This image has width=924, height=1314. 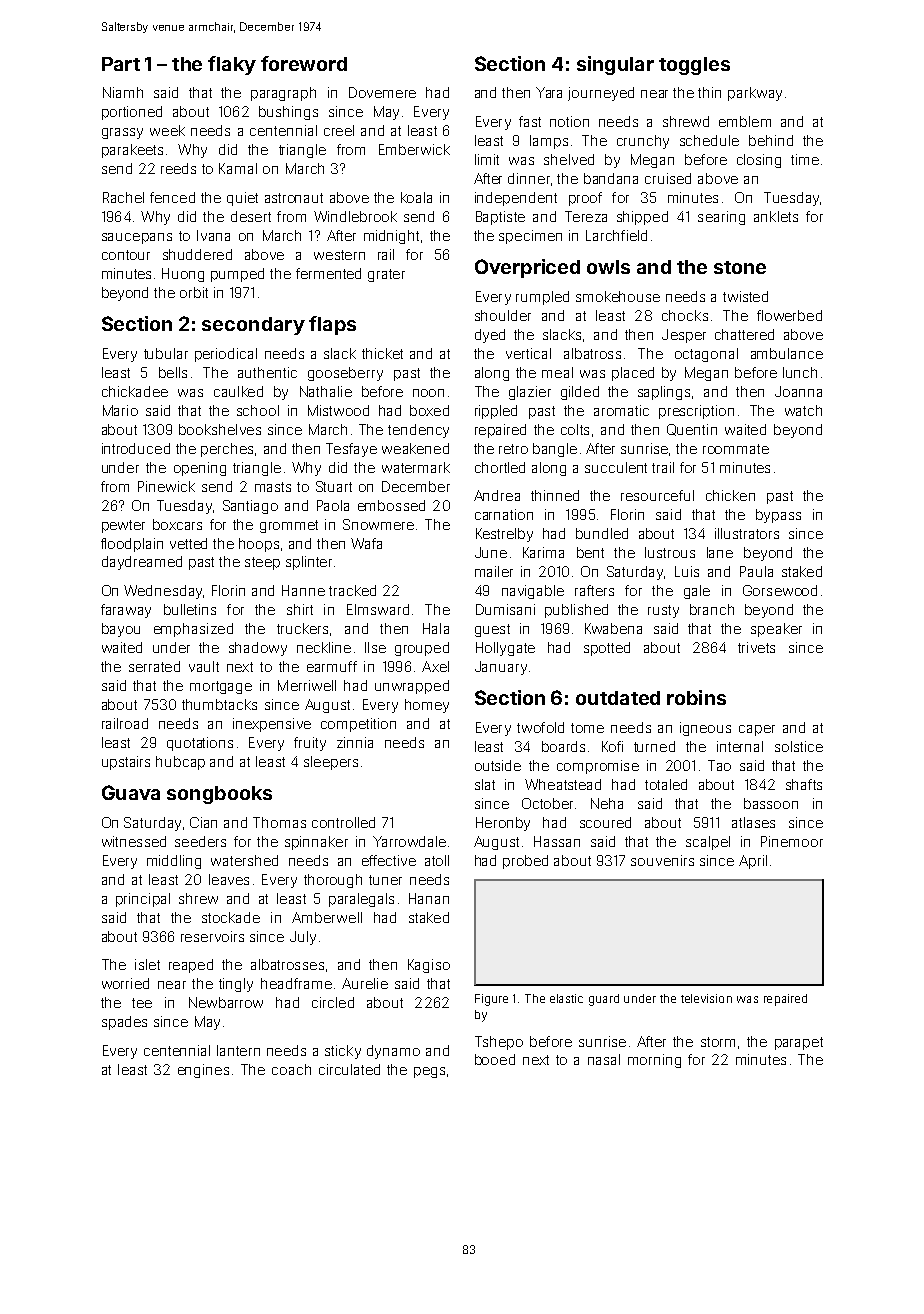 What do you see at coordinates (487, 159) in the image?
I see `limit` at bounding box center [487, 159].
